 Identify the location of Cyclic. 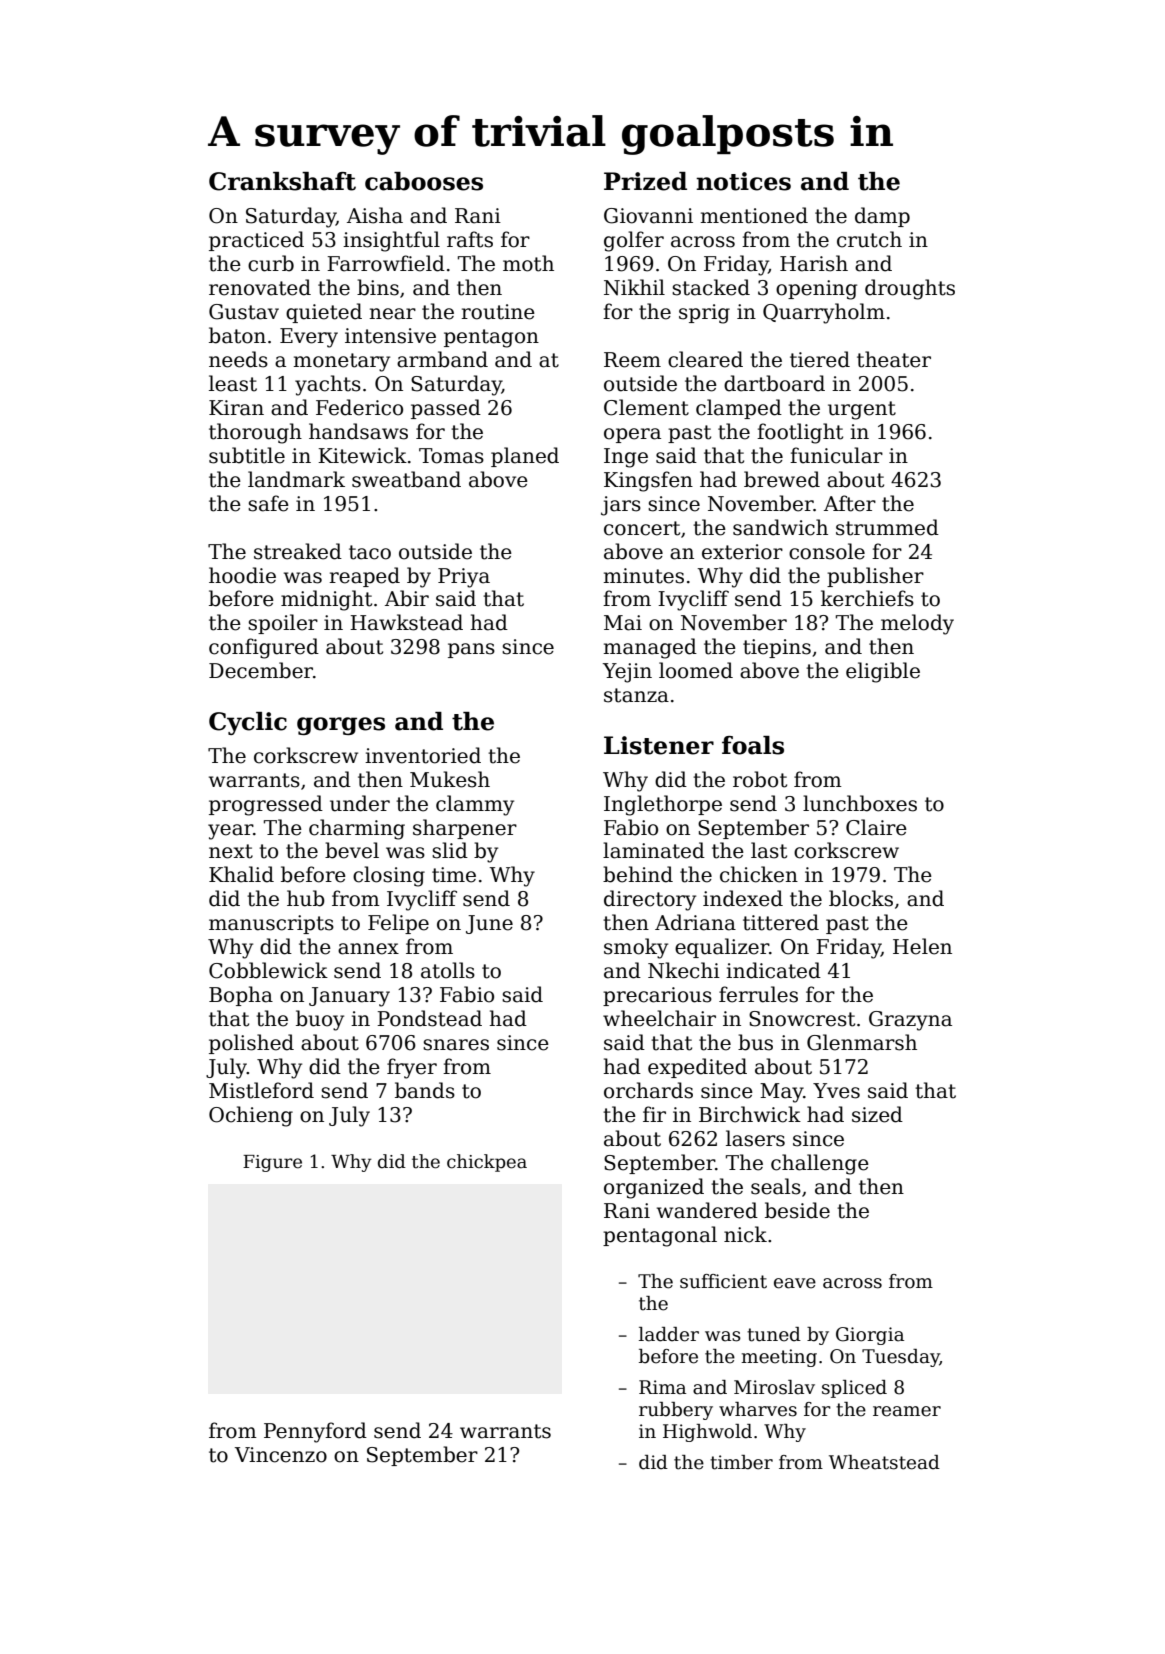
(248, 723).
